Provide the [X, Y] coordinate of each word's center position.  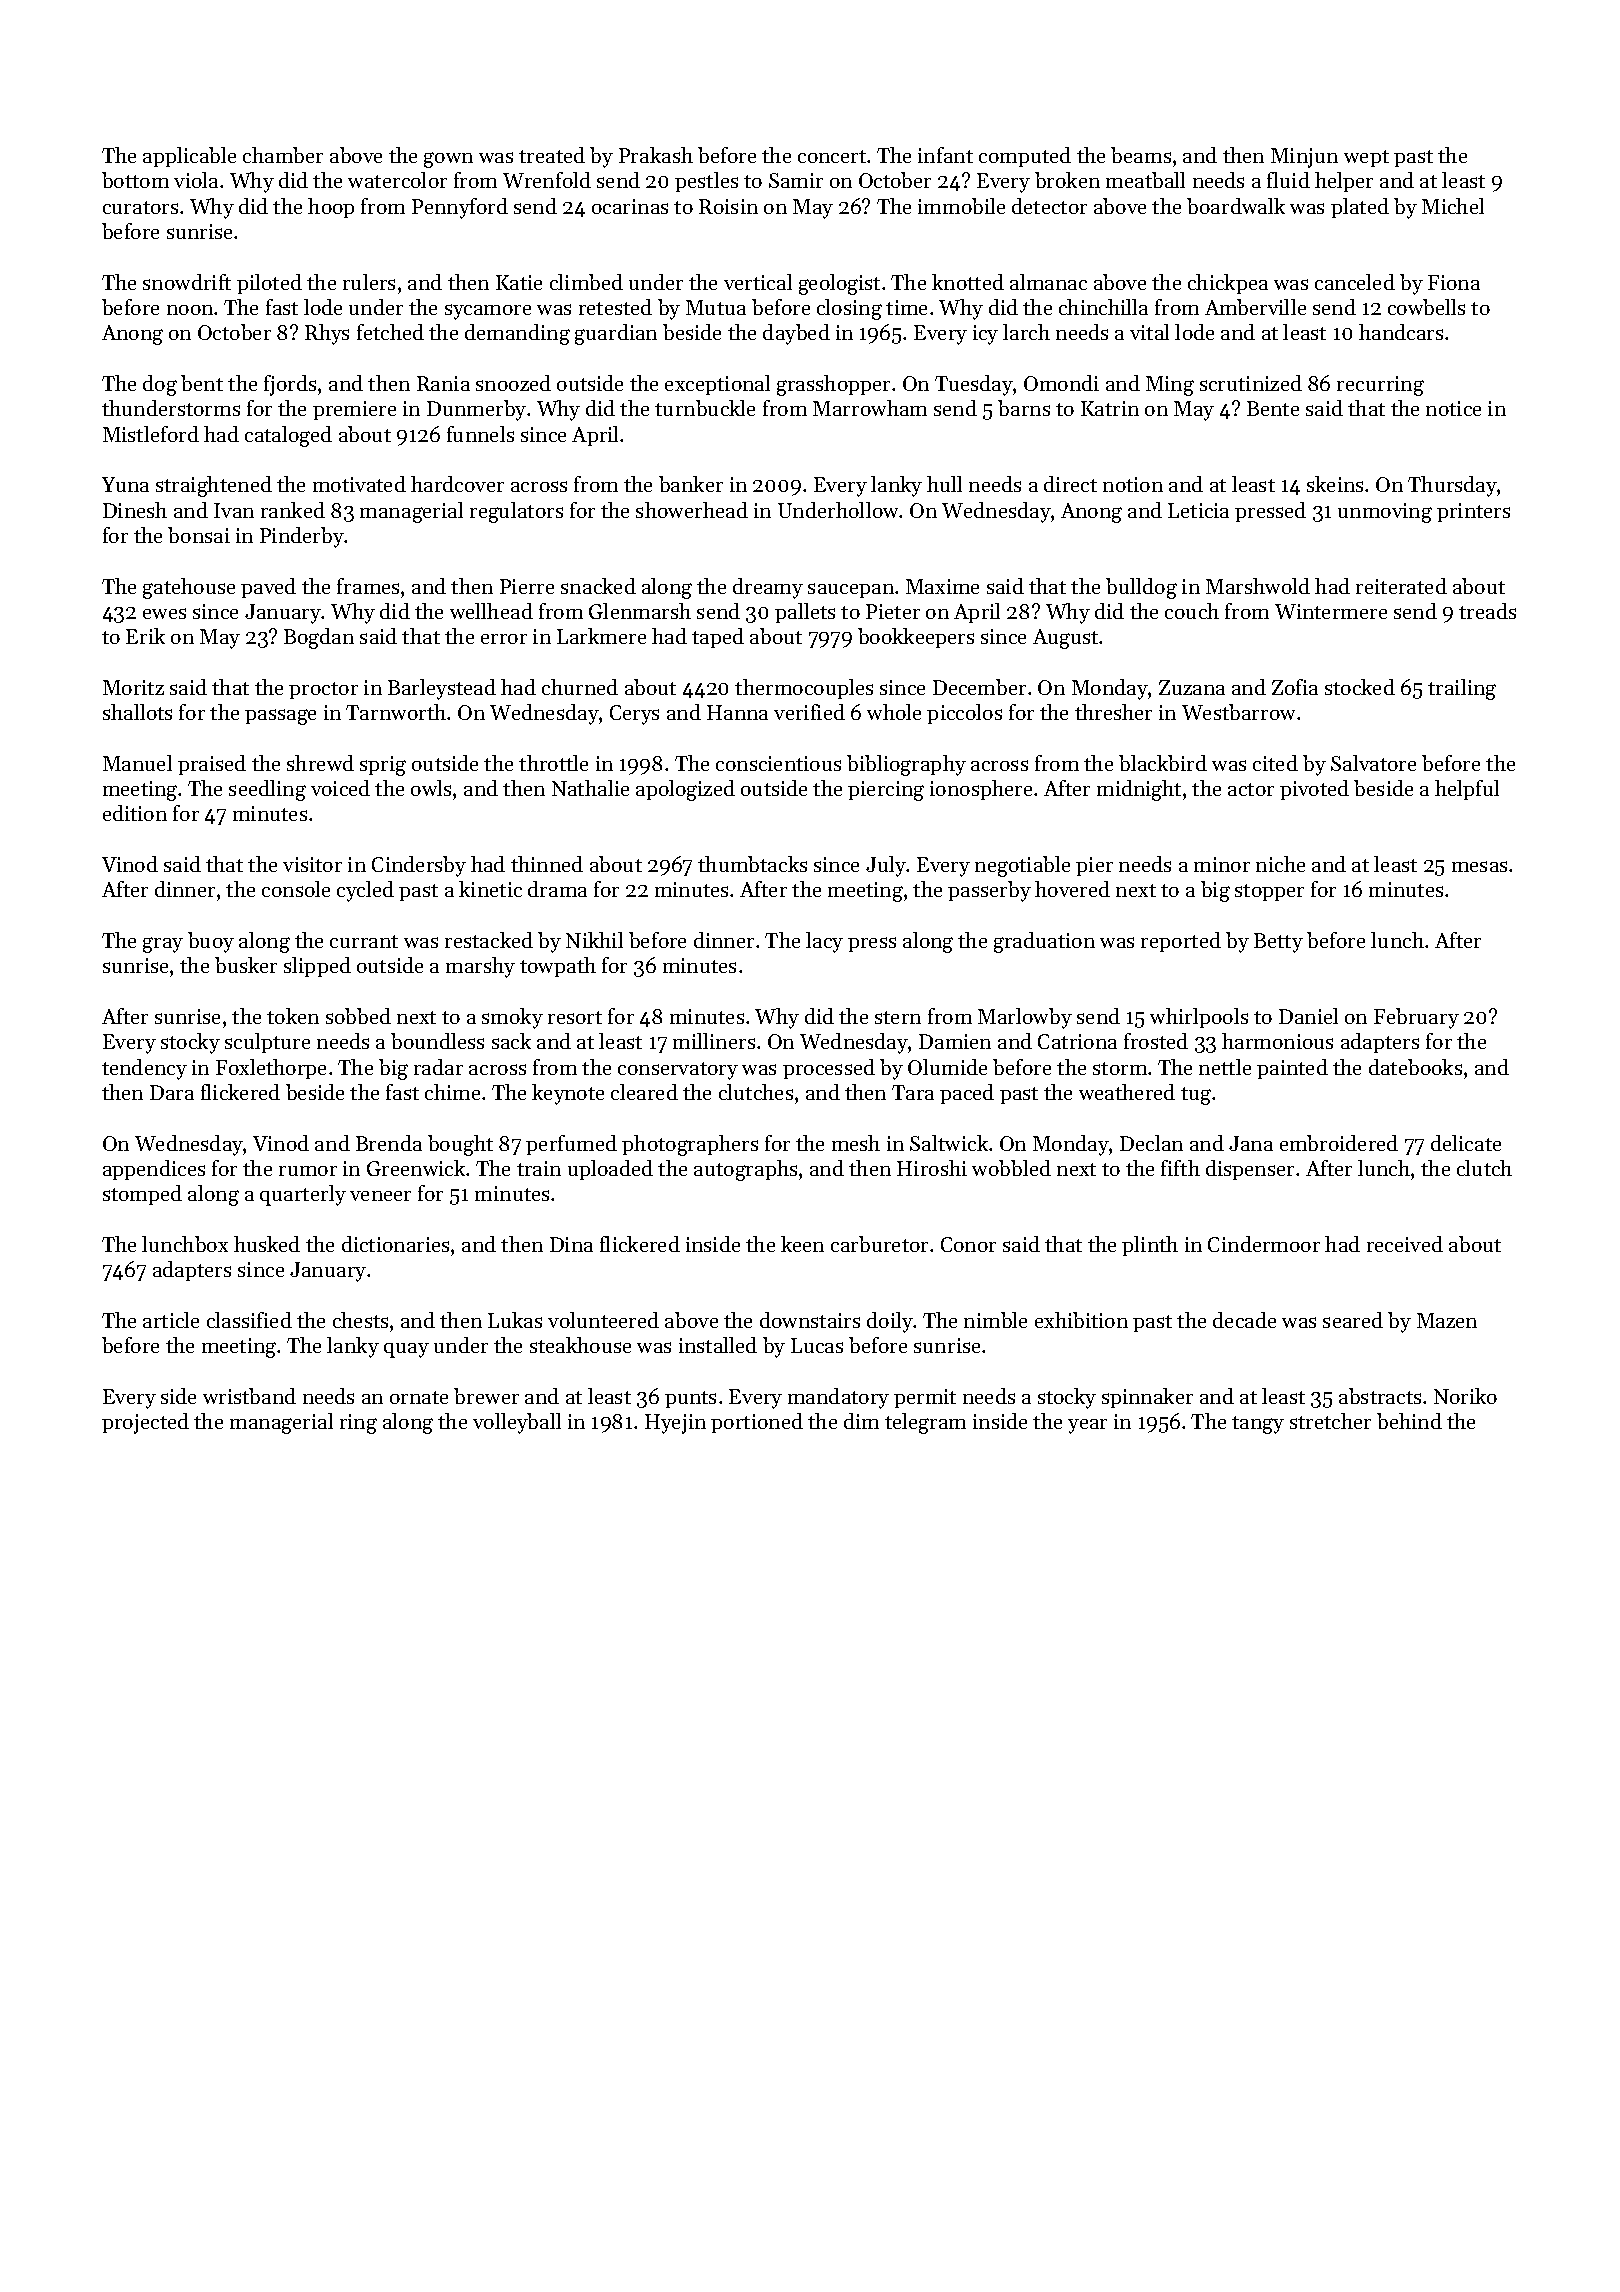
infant [945, 155]
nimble [995, 1320]
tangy [1258, 1425]
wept [1366, 158]
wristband [249, 1396]
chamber [283, 155]
